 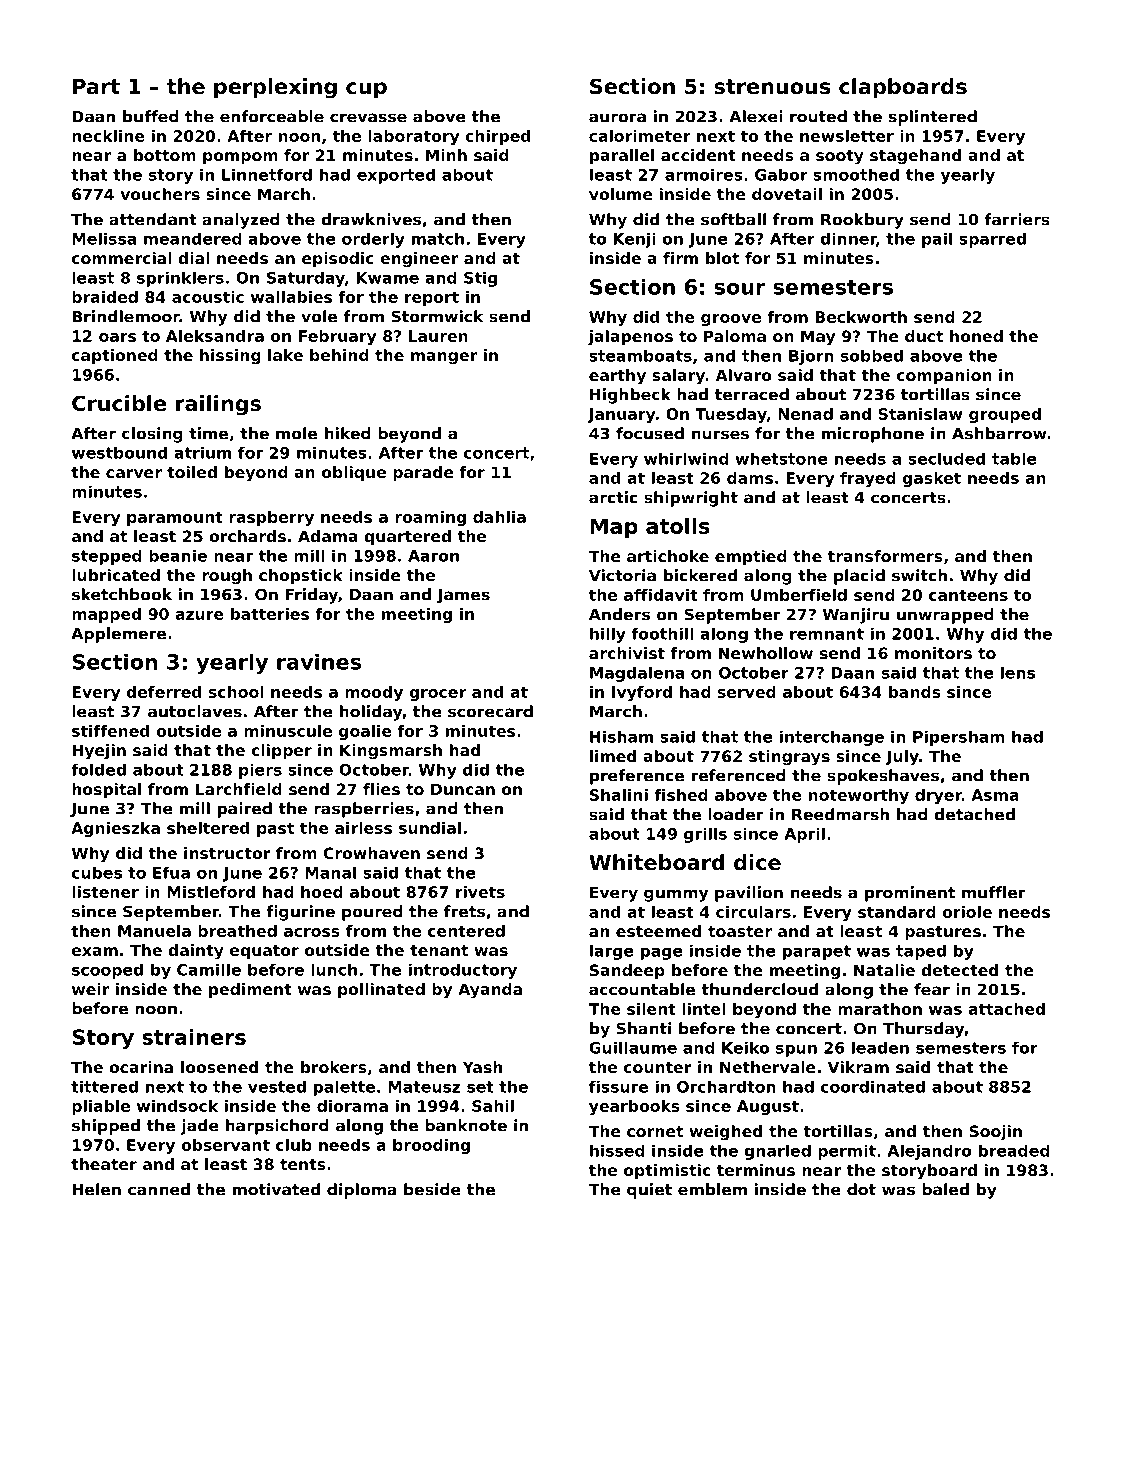 I want to click on Kenji, so click(x=634, y=240).
